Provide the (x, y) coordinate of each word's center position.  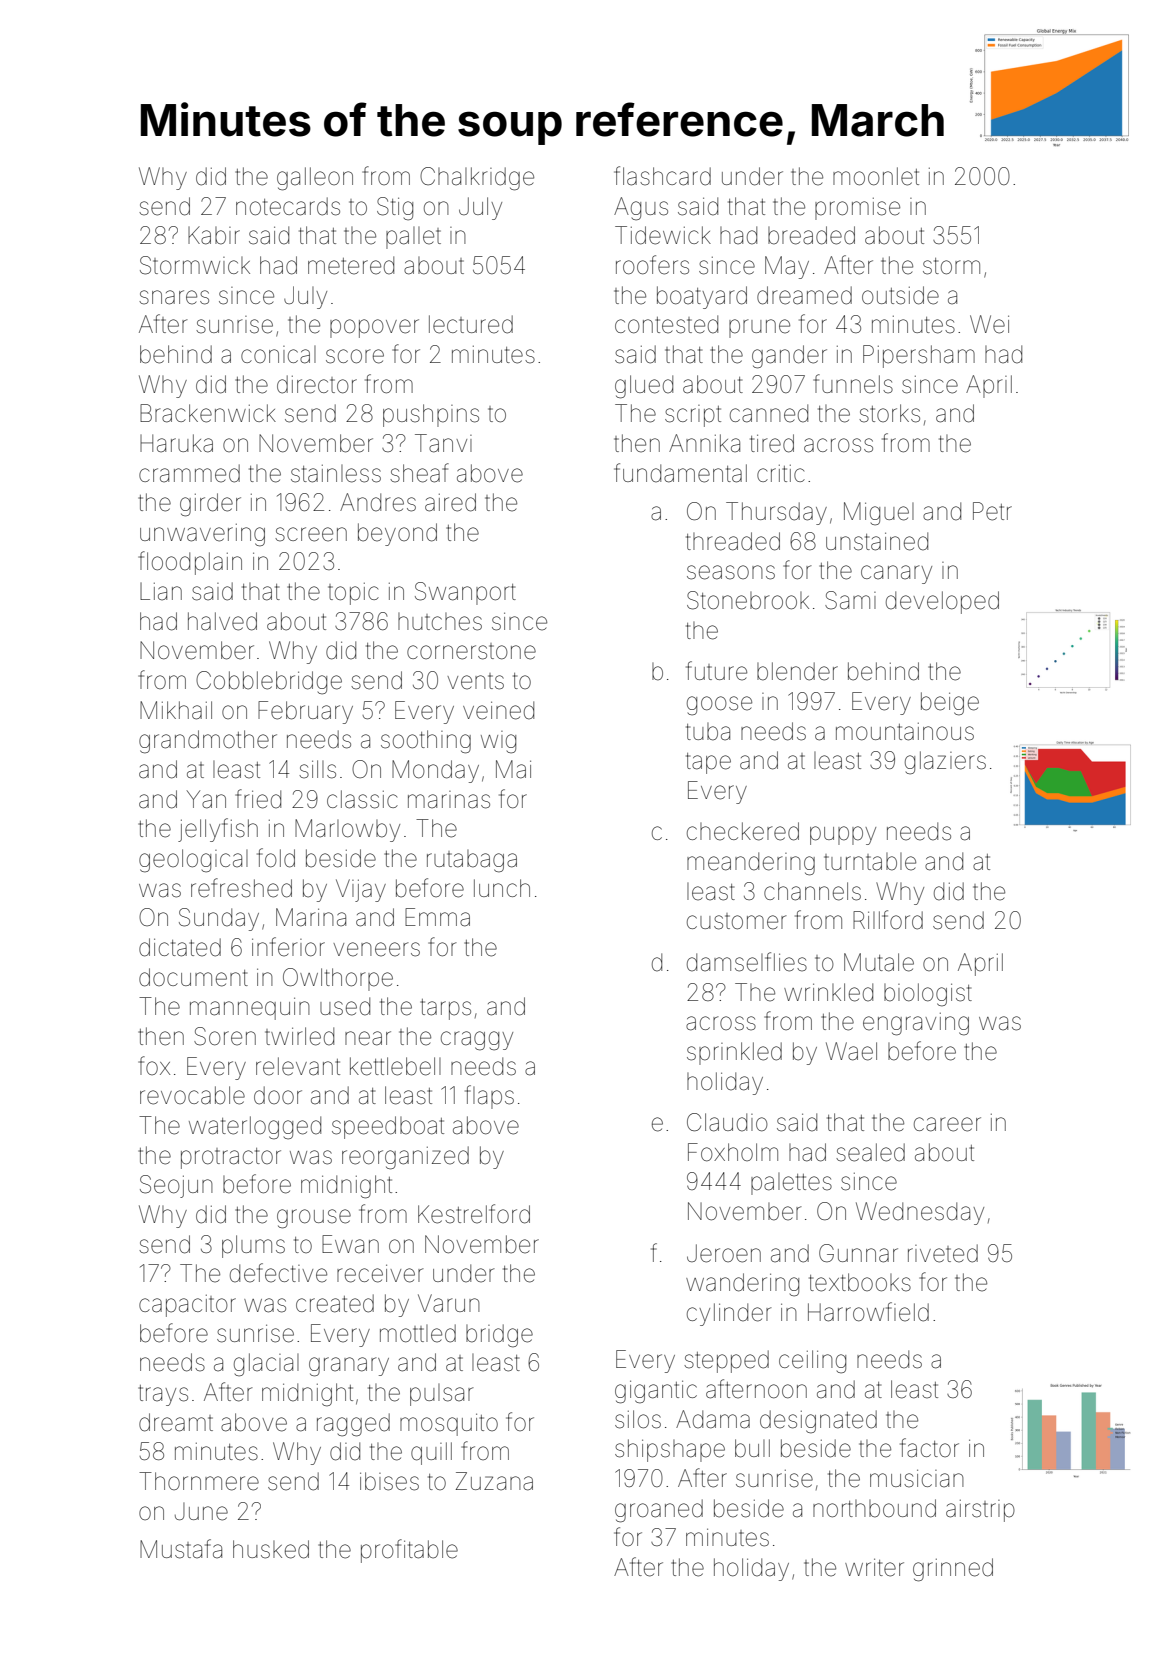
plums (253, 1246)
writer (874, 1567)
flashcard (662, 176)
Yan (206, 799)
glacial (266, 1365)
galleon (315, 179)
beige (950, 704)
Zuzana (494, 1481)
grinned (953, 1570)
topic (353, 594)
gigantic (656, 1392)
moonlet (876, 176)
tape (708, 763)
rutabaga (472, 861)
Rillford (888, 920)
